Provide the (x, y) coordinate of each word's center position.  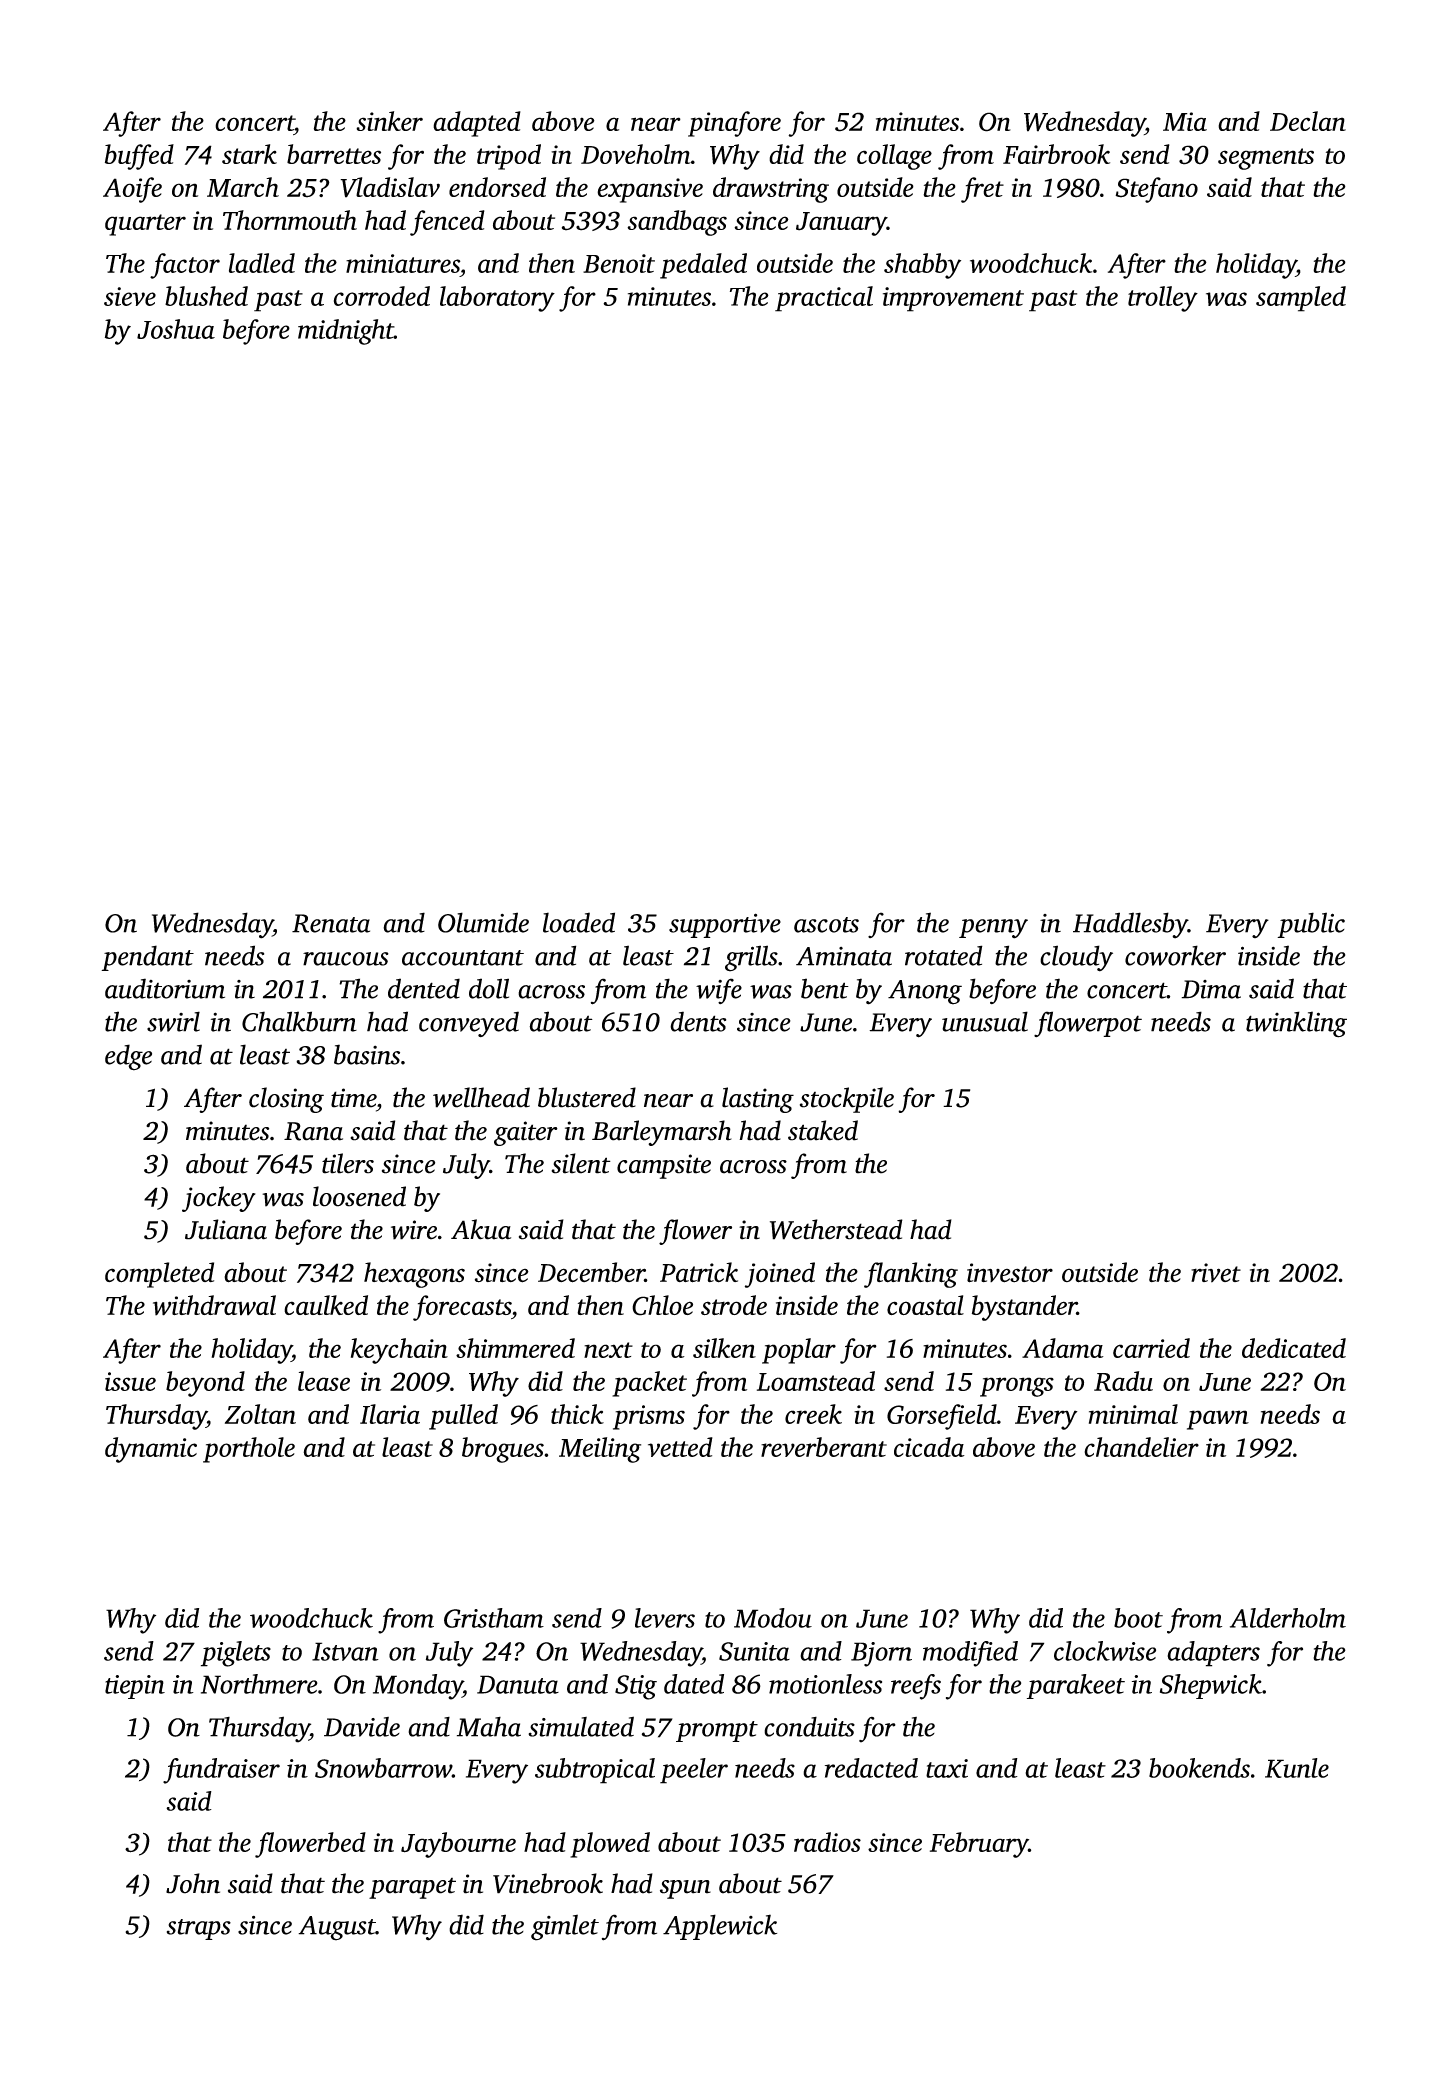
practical (824, 299)
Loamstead (816, 1381)
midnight (346, 332)
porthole (249, 1450)
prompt (717, 1731)
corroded (382, 296)
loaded (579, 922)
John (193, 1883)
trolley (1163, 299)
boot (1138, 1618)
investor (1010, 1273)
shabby (922, 266)
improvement (953, 299)
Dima (1211, 989)
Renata (331, 923)
